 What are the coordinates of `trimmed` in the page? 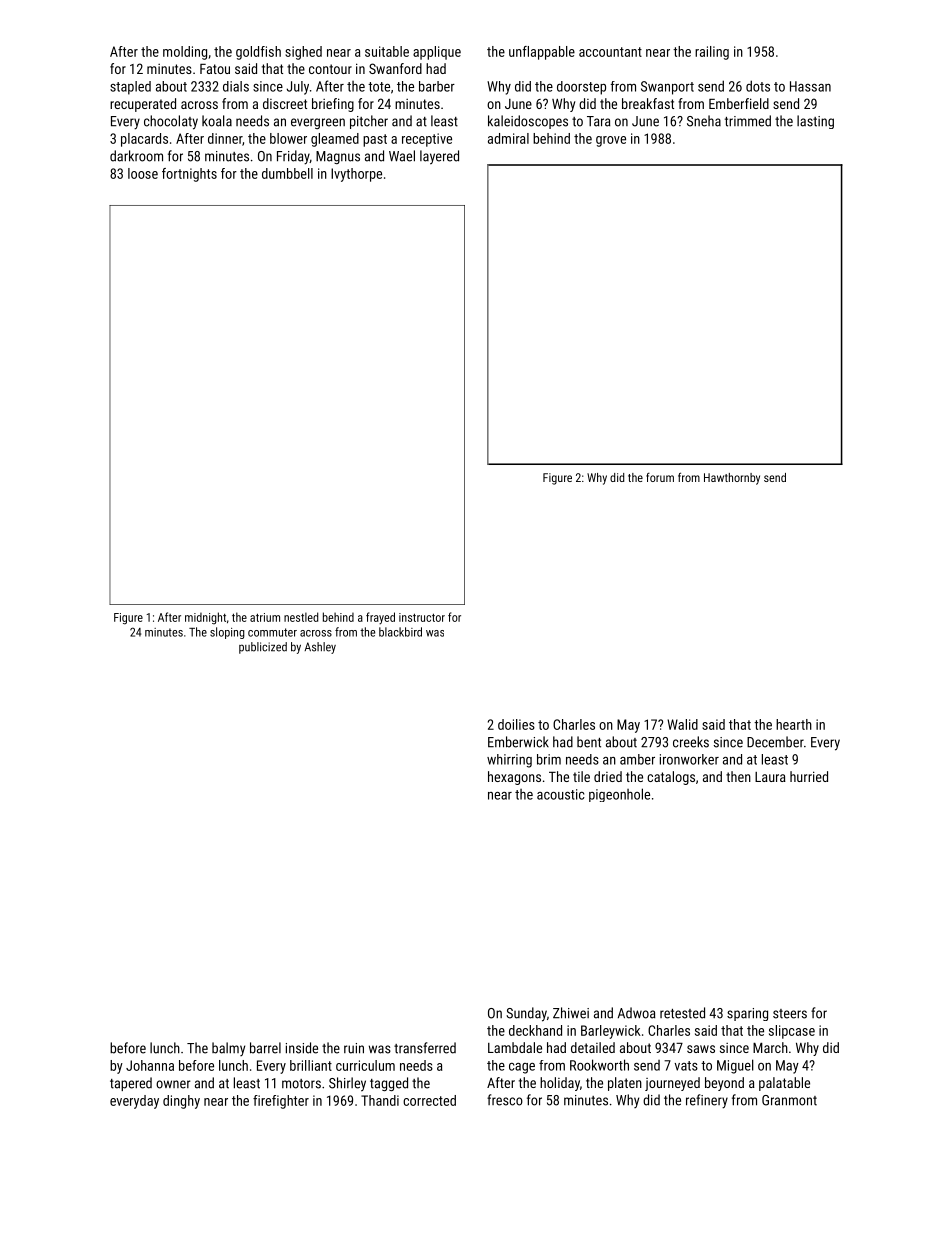 It's located at (748, 121).
